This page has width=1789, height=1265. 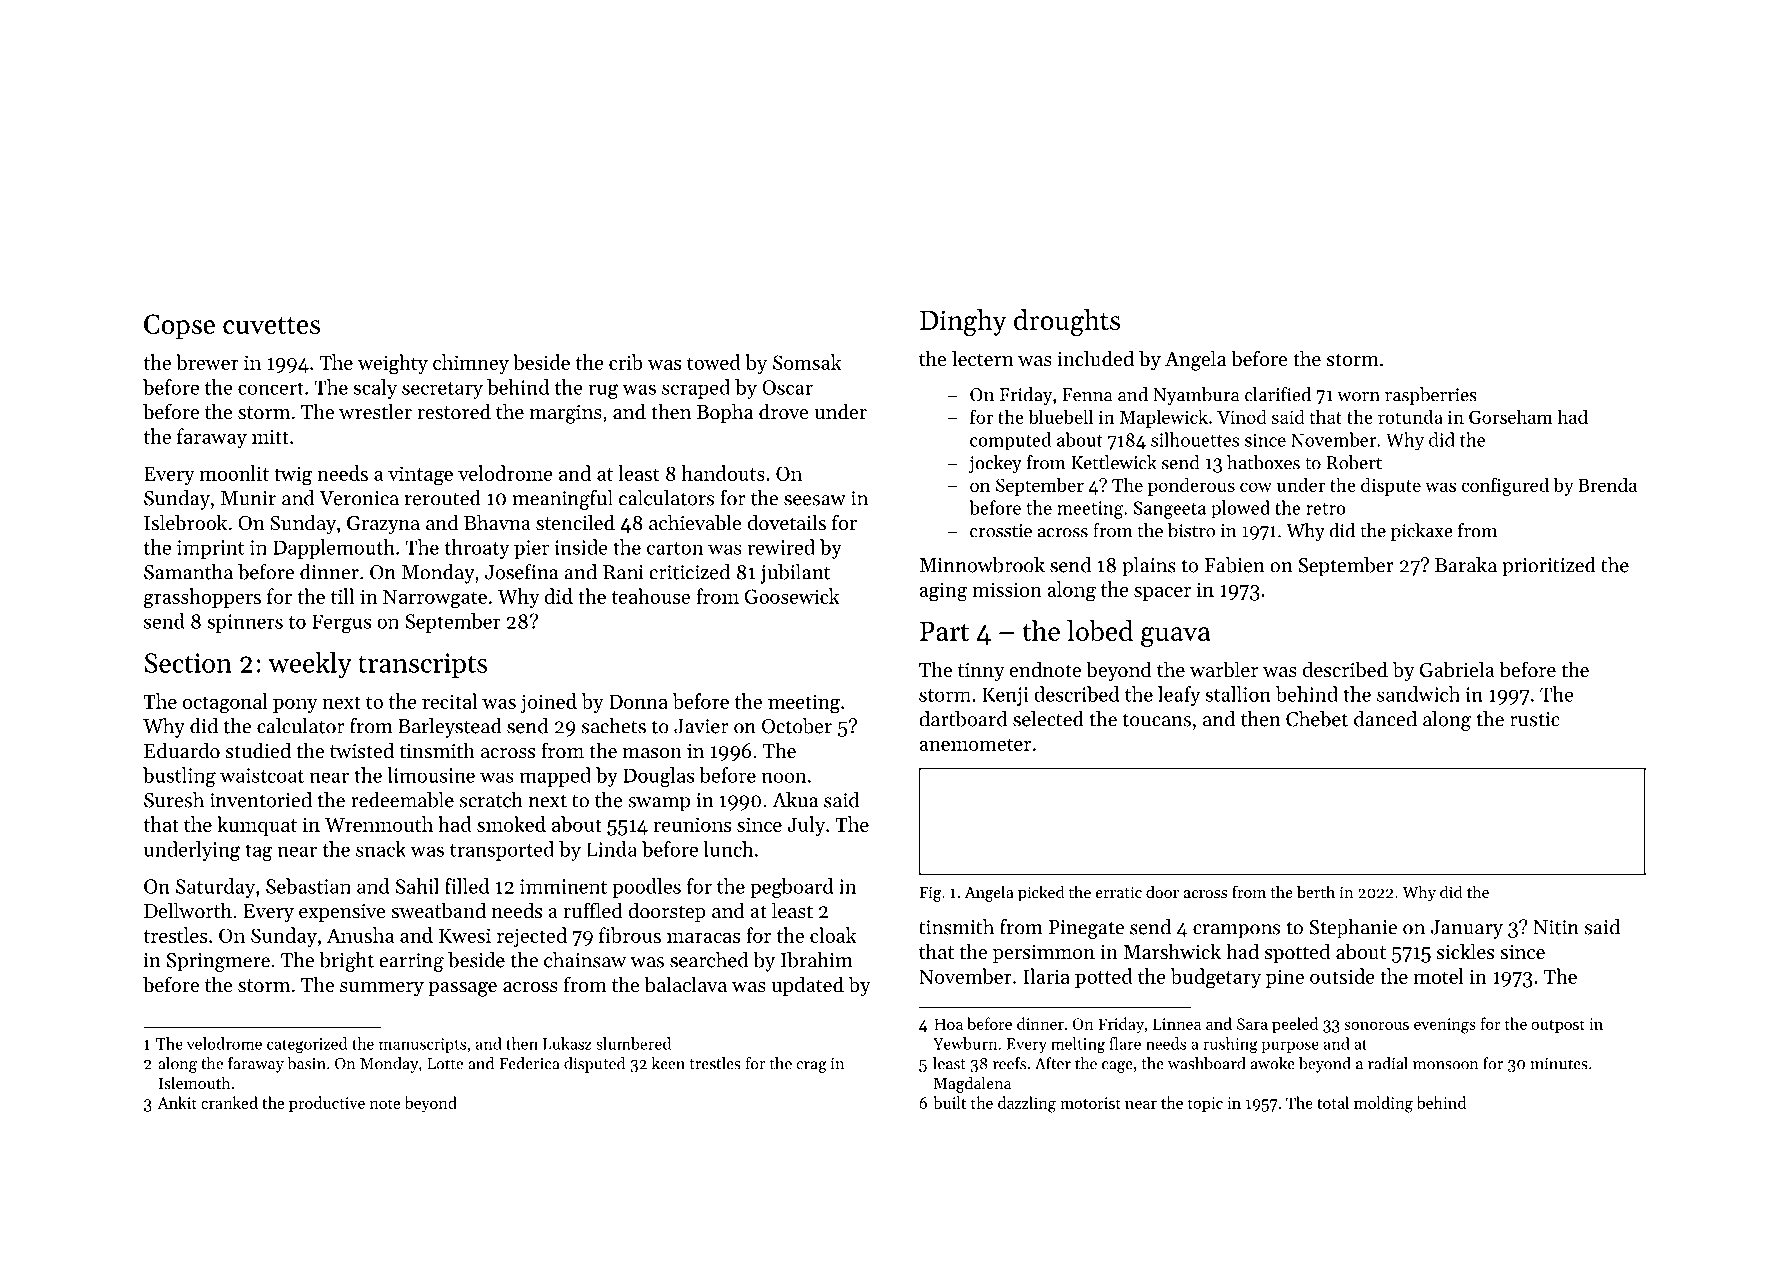 What do you see at coordinates (194, 1082) in the page?
I see `Islemouth` at bounding box center [194, 1082].
